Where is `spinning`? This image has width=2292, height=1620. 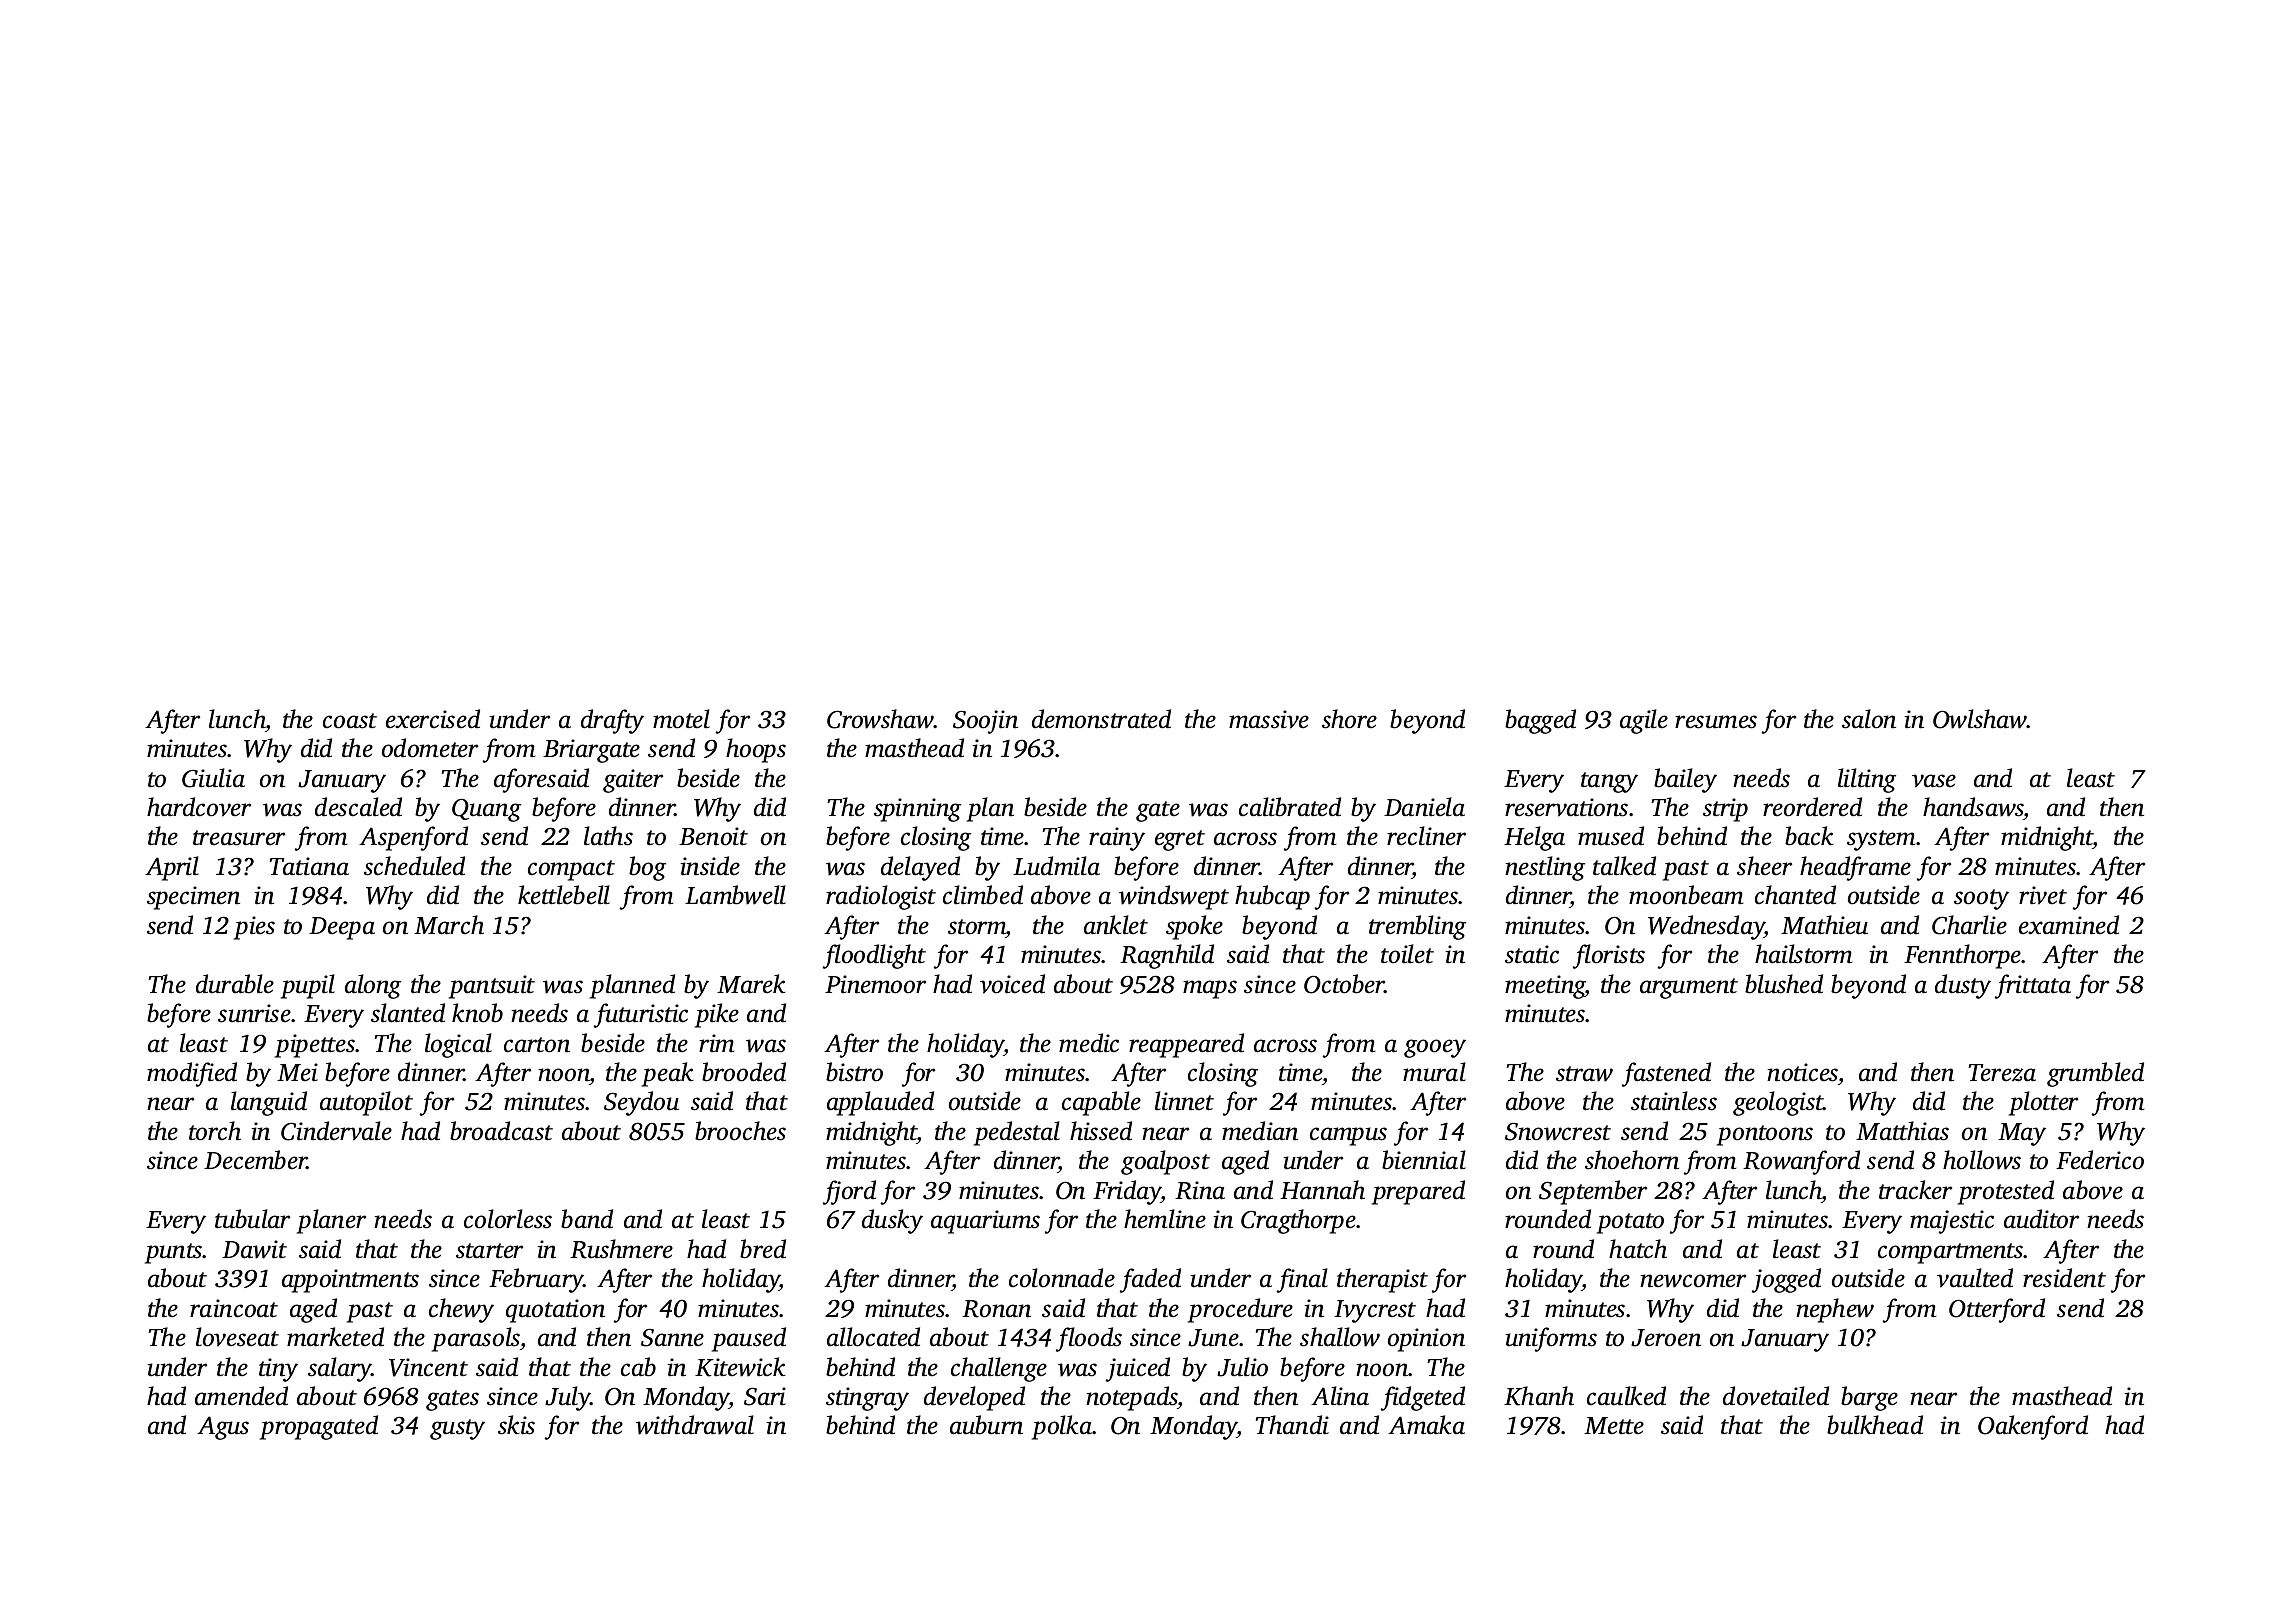 spinning is located at coordinates (917, 810).
